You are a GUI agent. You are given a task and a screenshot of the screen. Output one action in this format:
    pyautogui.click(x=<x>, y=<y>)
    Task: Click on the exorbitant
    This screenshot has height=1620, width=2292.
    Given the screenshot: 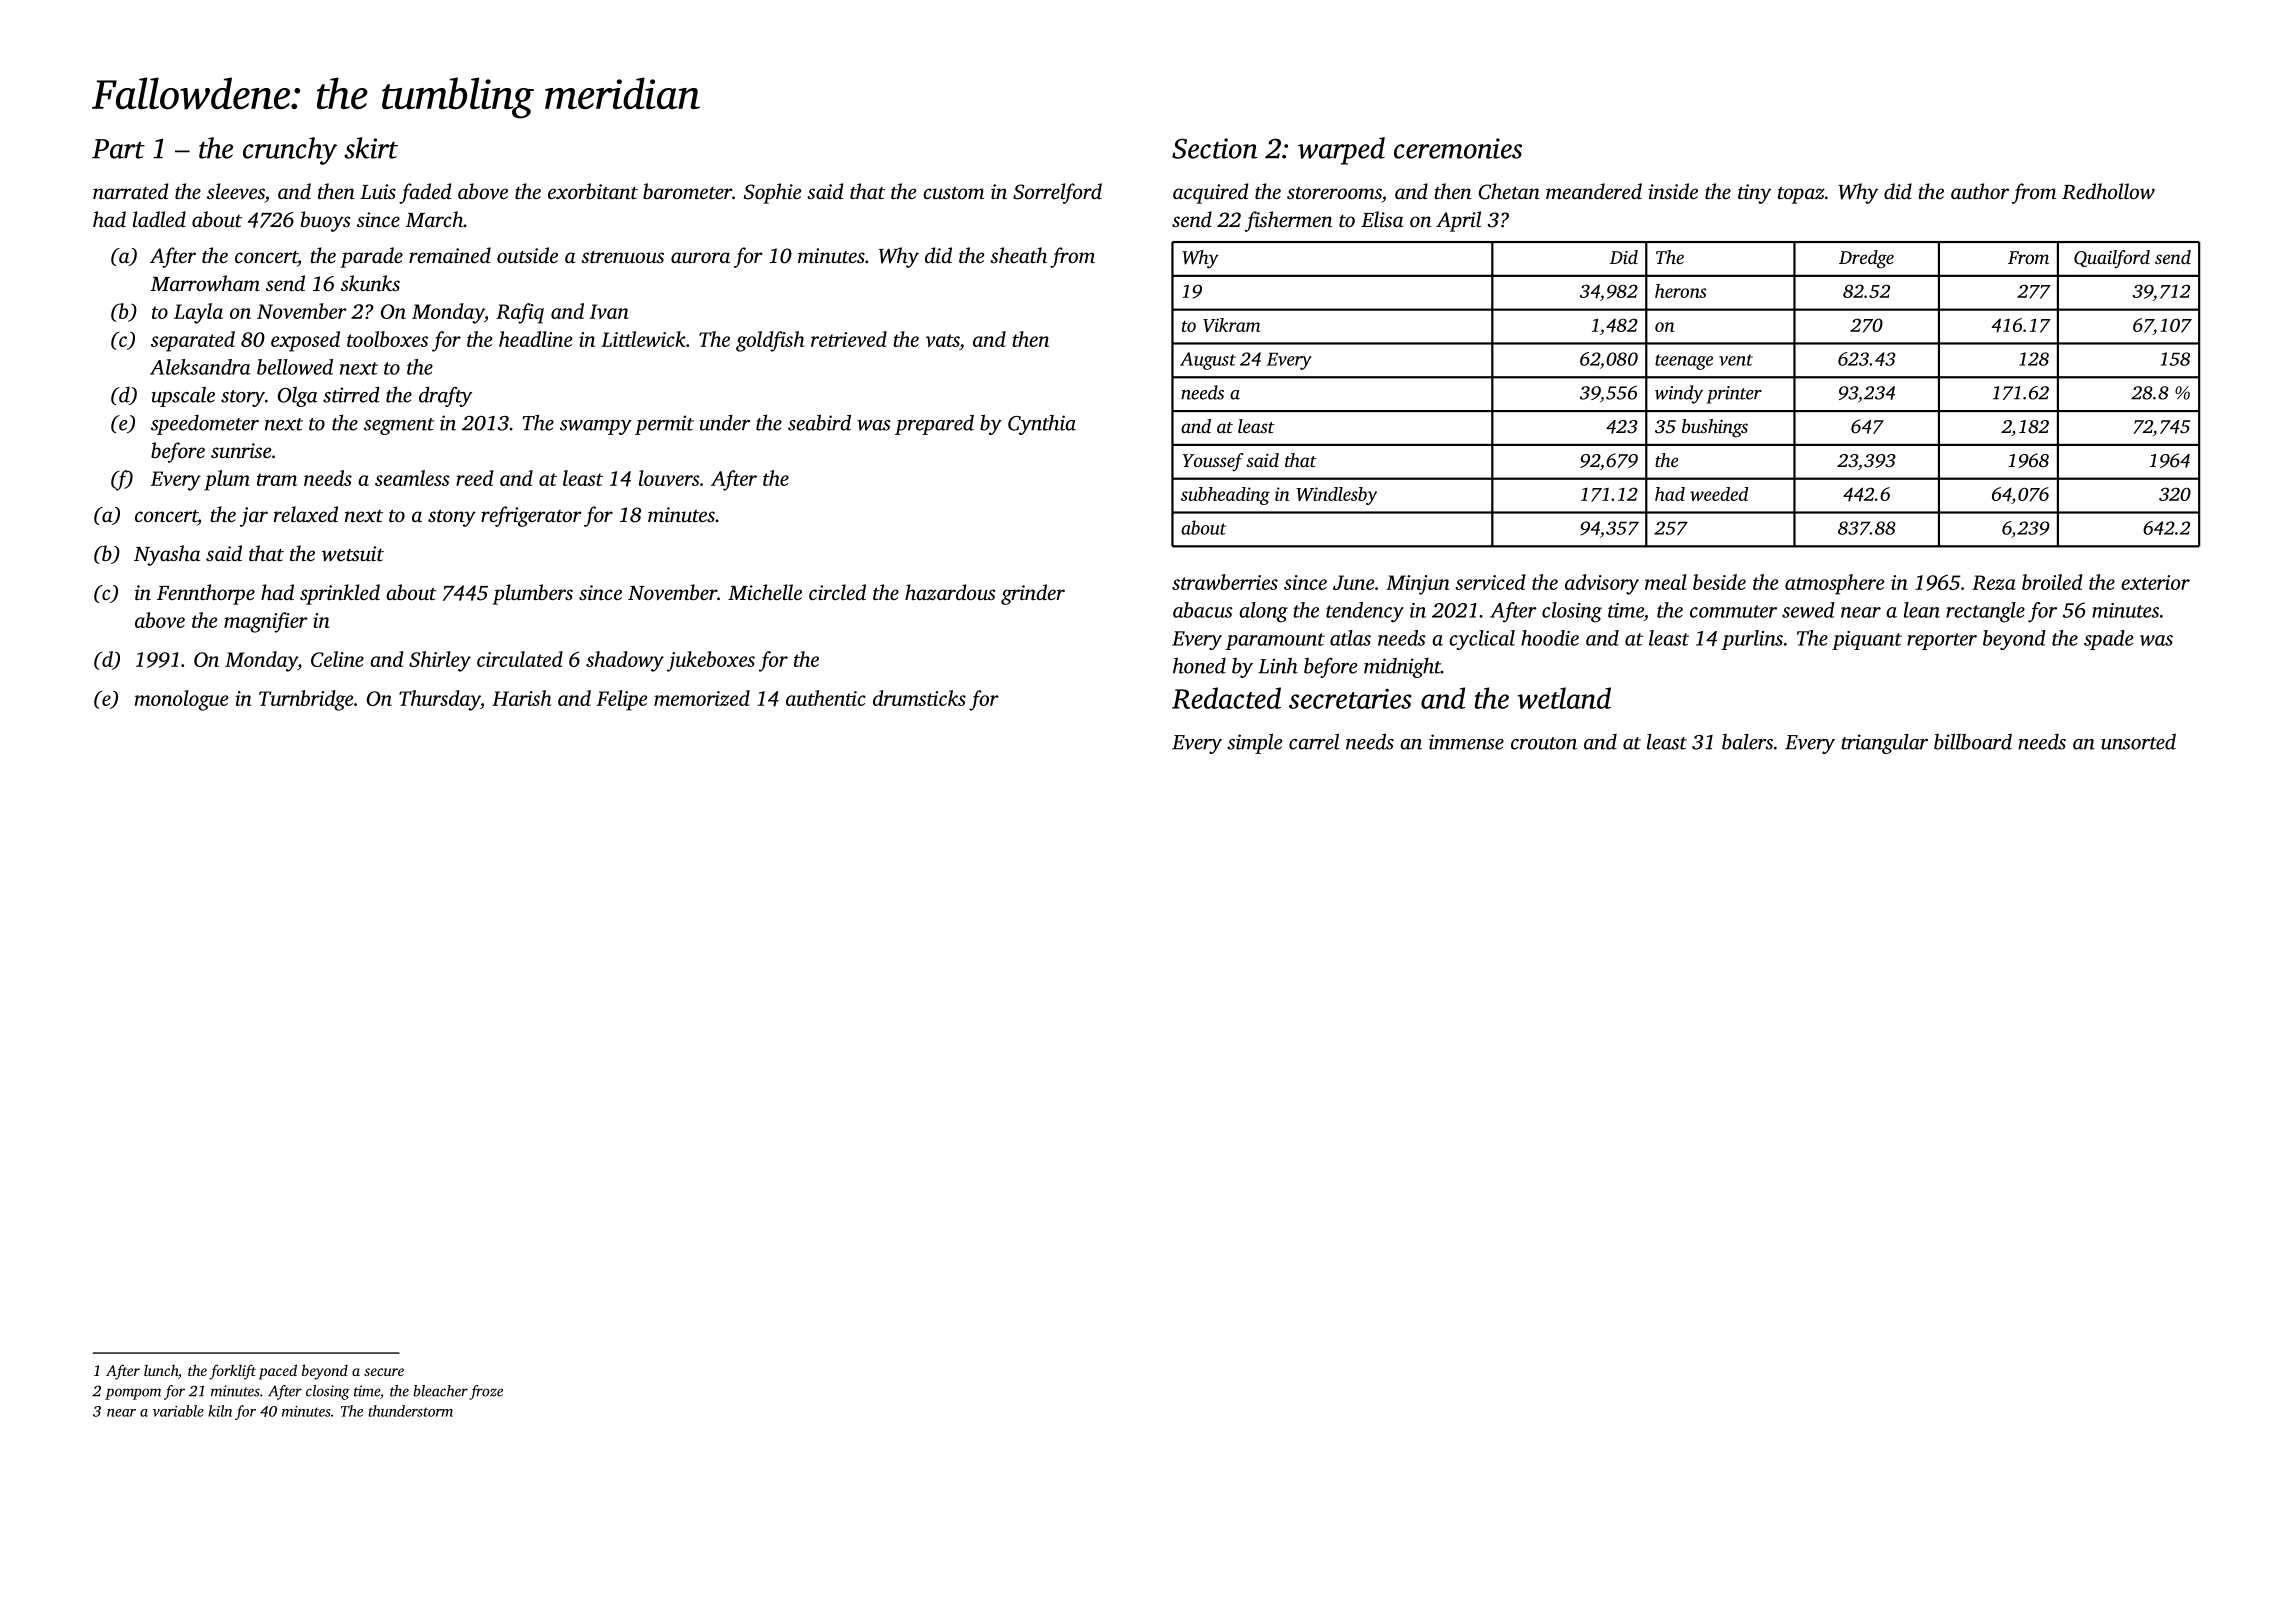 What is the action you would take?
    pyautogui.click(x=593, y=191)
